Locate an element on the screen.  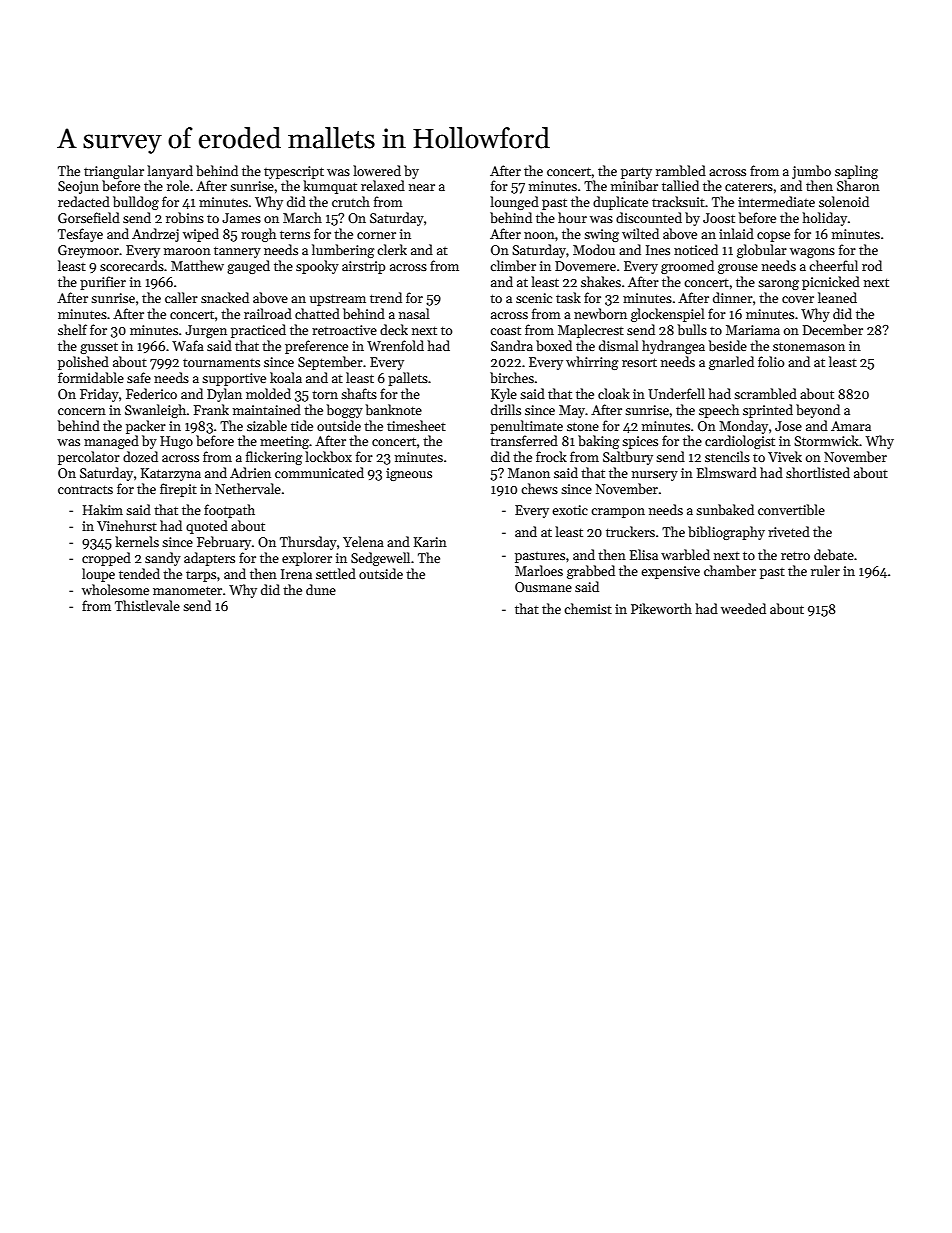
Thursday is located at coordinates (308, 543).
